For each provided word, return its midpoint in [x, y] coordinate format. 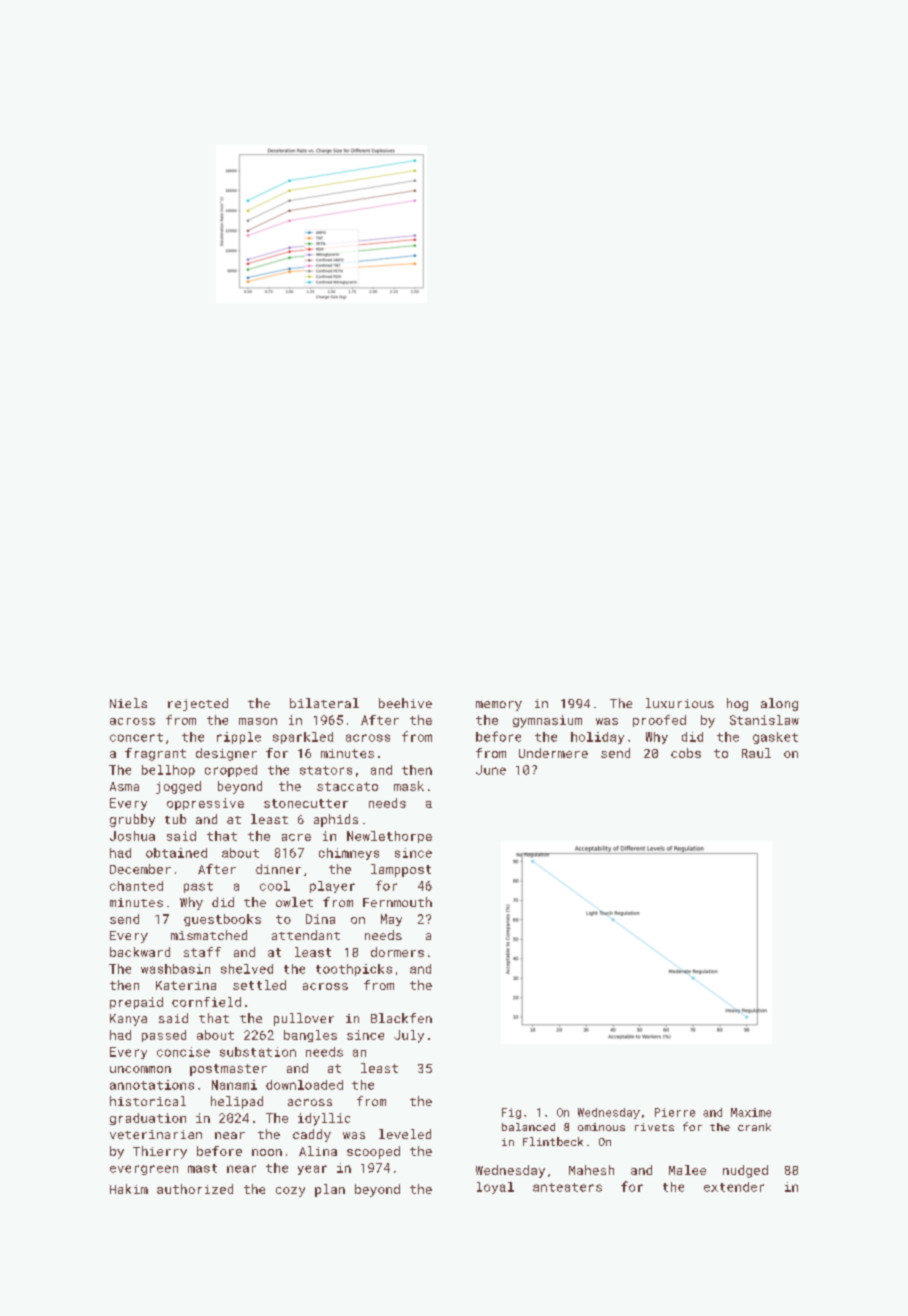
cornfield [206, 1002]
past [198, 887]
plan [330, 1190]
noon [267, 1152]
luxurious [680, 703]
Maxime [751, 1112]
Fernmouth [397, 902]
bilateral [324, 703]
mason [258, 721]
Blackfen [401, 1018]
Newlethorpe [389, 837]
